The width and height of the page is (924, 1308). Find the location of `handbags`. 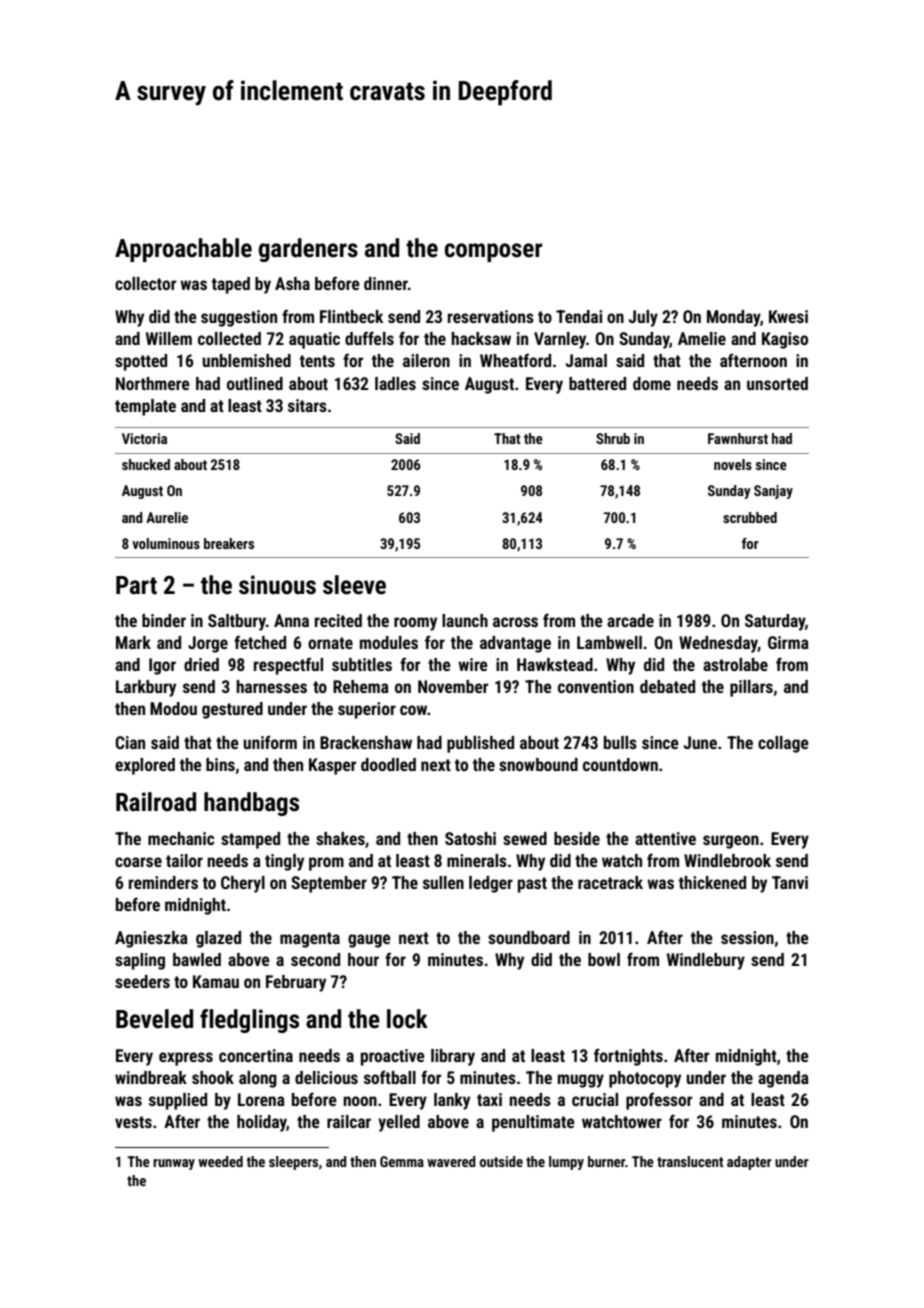

handbags is located at coordinates (251, 804).
